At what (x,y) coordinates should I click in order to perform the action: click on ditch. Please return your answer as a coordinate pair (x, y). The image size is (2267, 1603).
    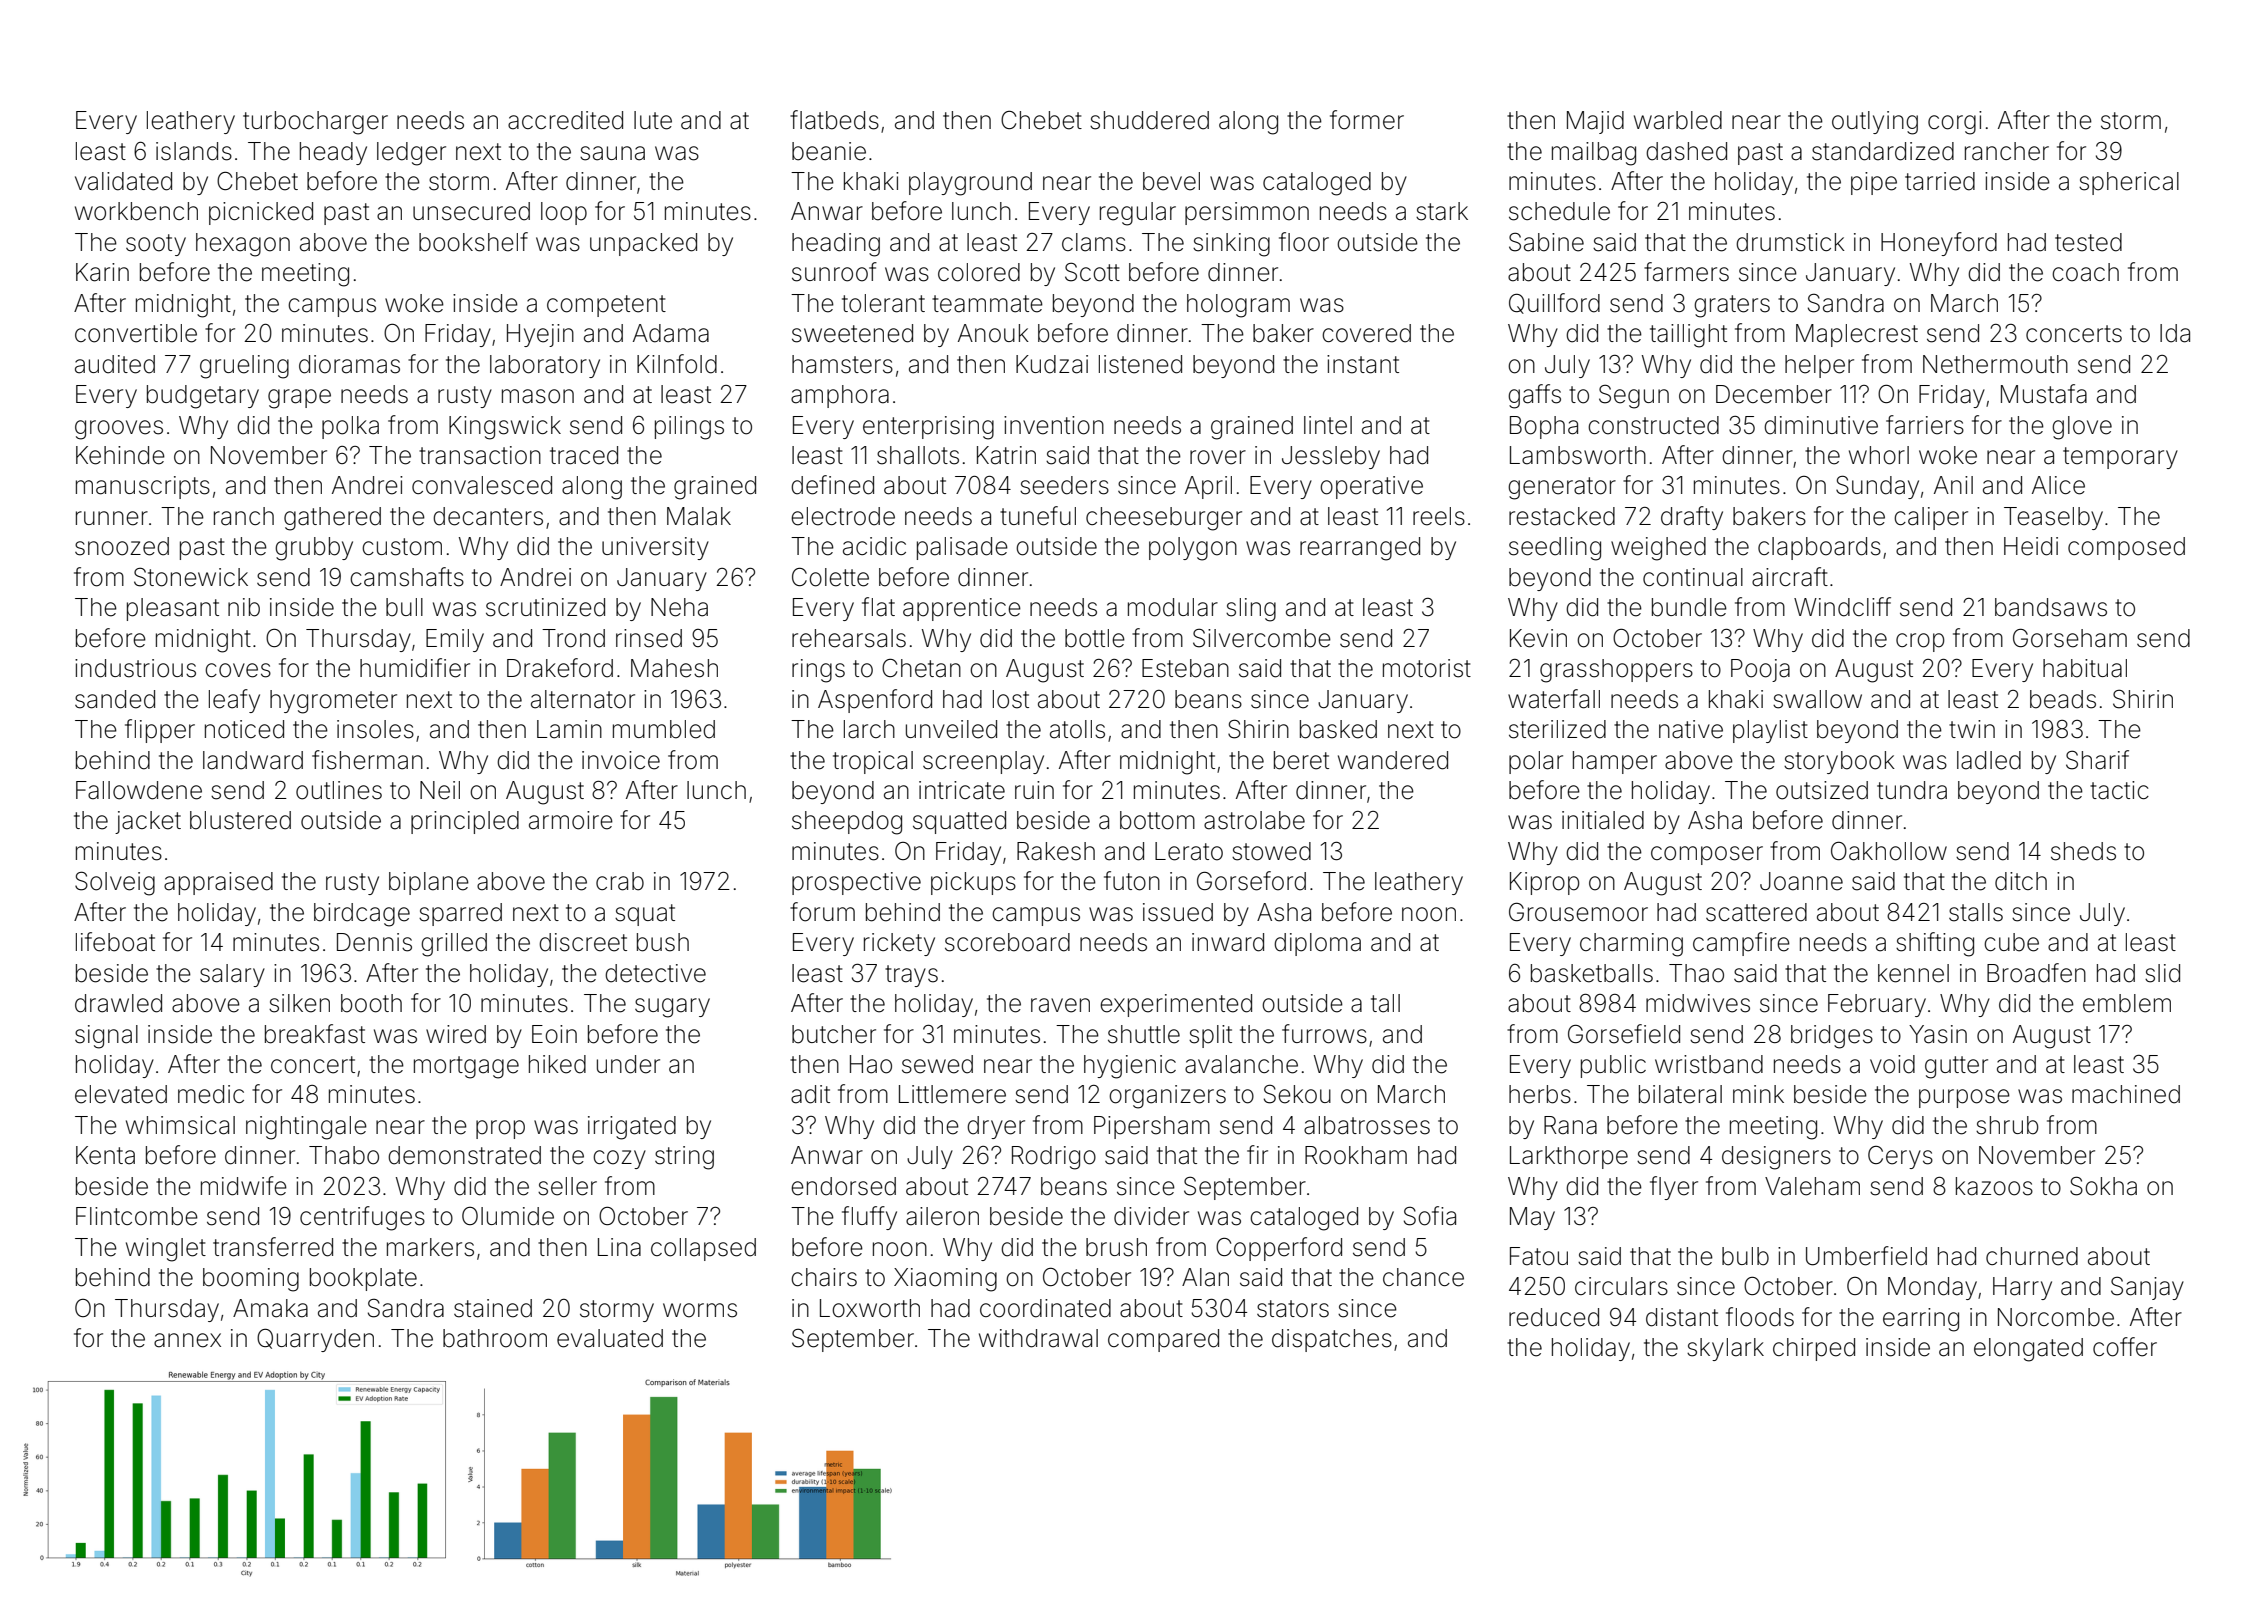
    Looking at the image, I should click on (2021, 881).
